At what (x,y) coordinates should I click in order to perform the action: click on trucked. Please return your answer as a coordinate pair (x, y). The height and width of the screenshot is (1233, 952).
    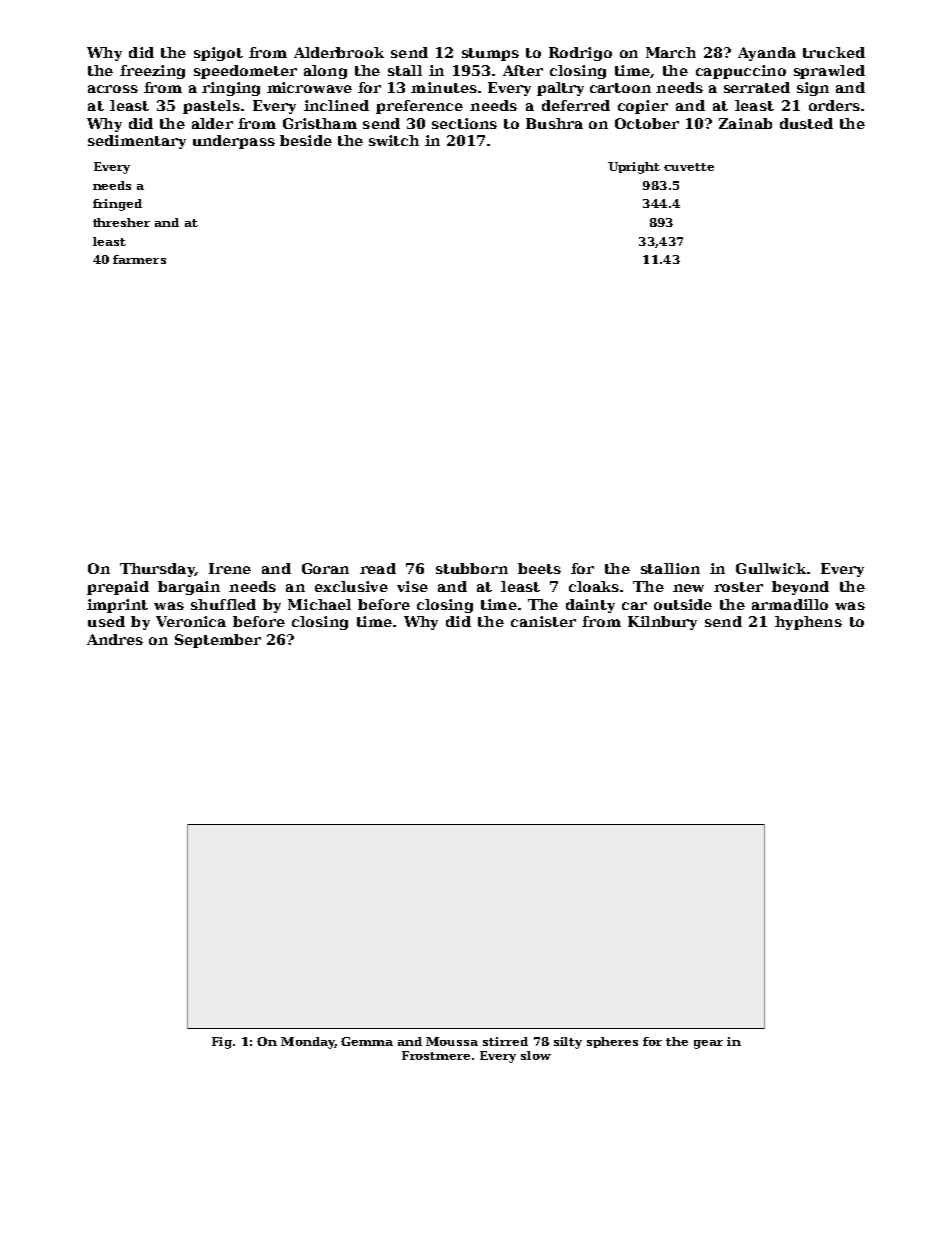
    Looking at the image, I should click on (834, 52).
